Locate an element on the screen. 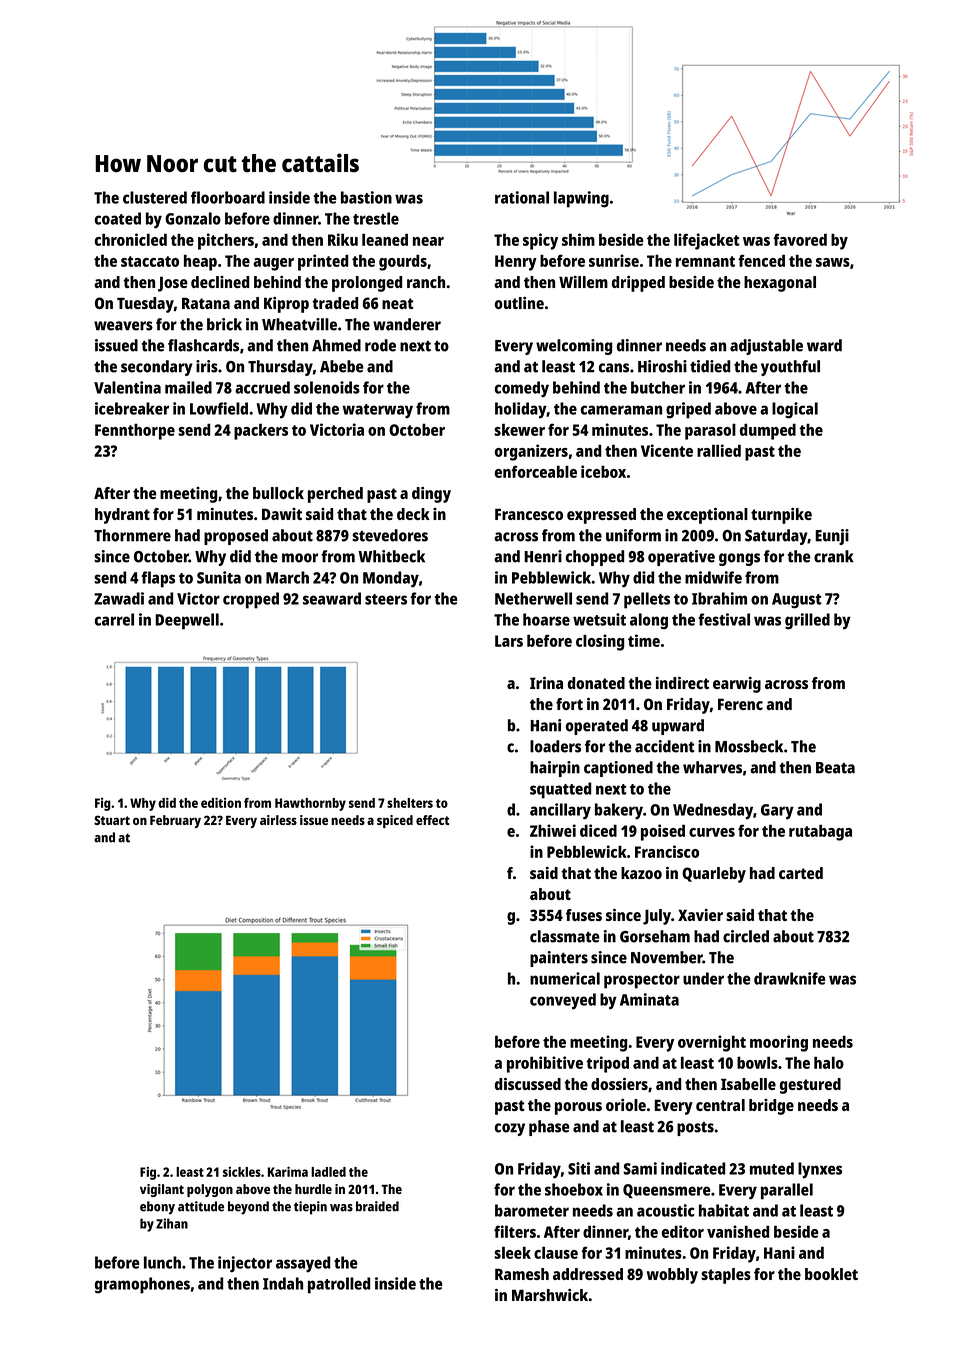 This screenshot has height=1353, width=953. edition is located at coordinates (221, 803).
